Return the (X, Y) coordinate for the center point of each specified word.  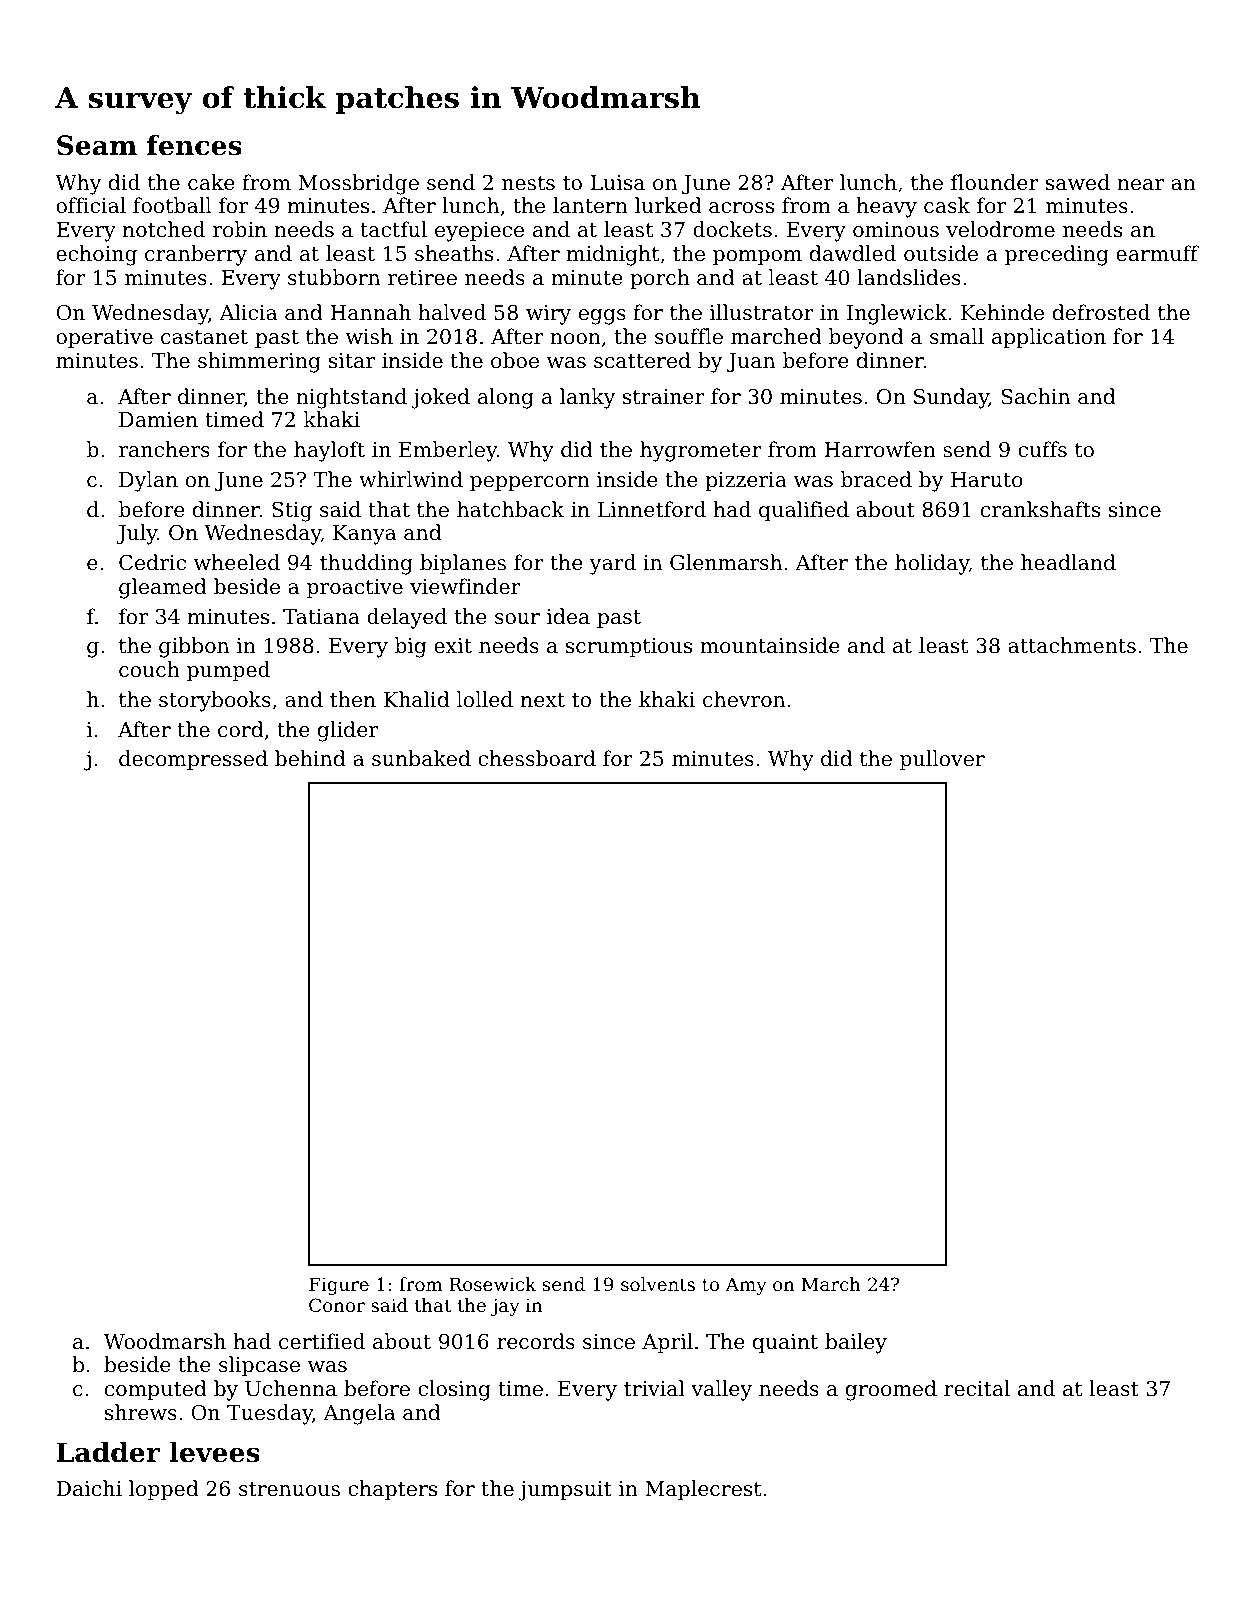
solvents (658, 1284)
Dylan (148, 481)
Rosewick (492, 1284)
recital (977, 1388)
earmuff (1157, 253)
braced (876, 479)
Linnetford (652, 509)
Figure (339, 1286)
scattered (642, 360)
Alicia (248, 312)
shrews (141, 1412)
